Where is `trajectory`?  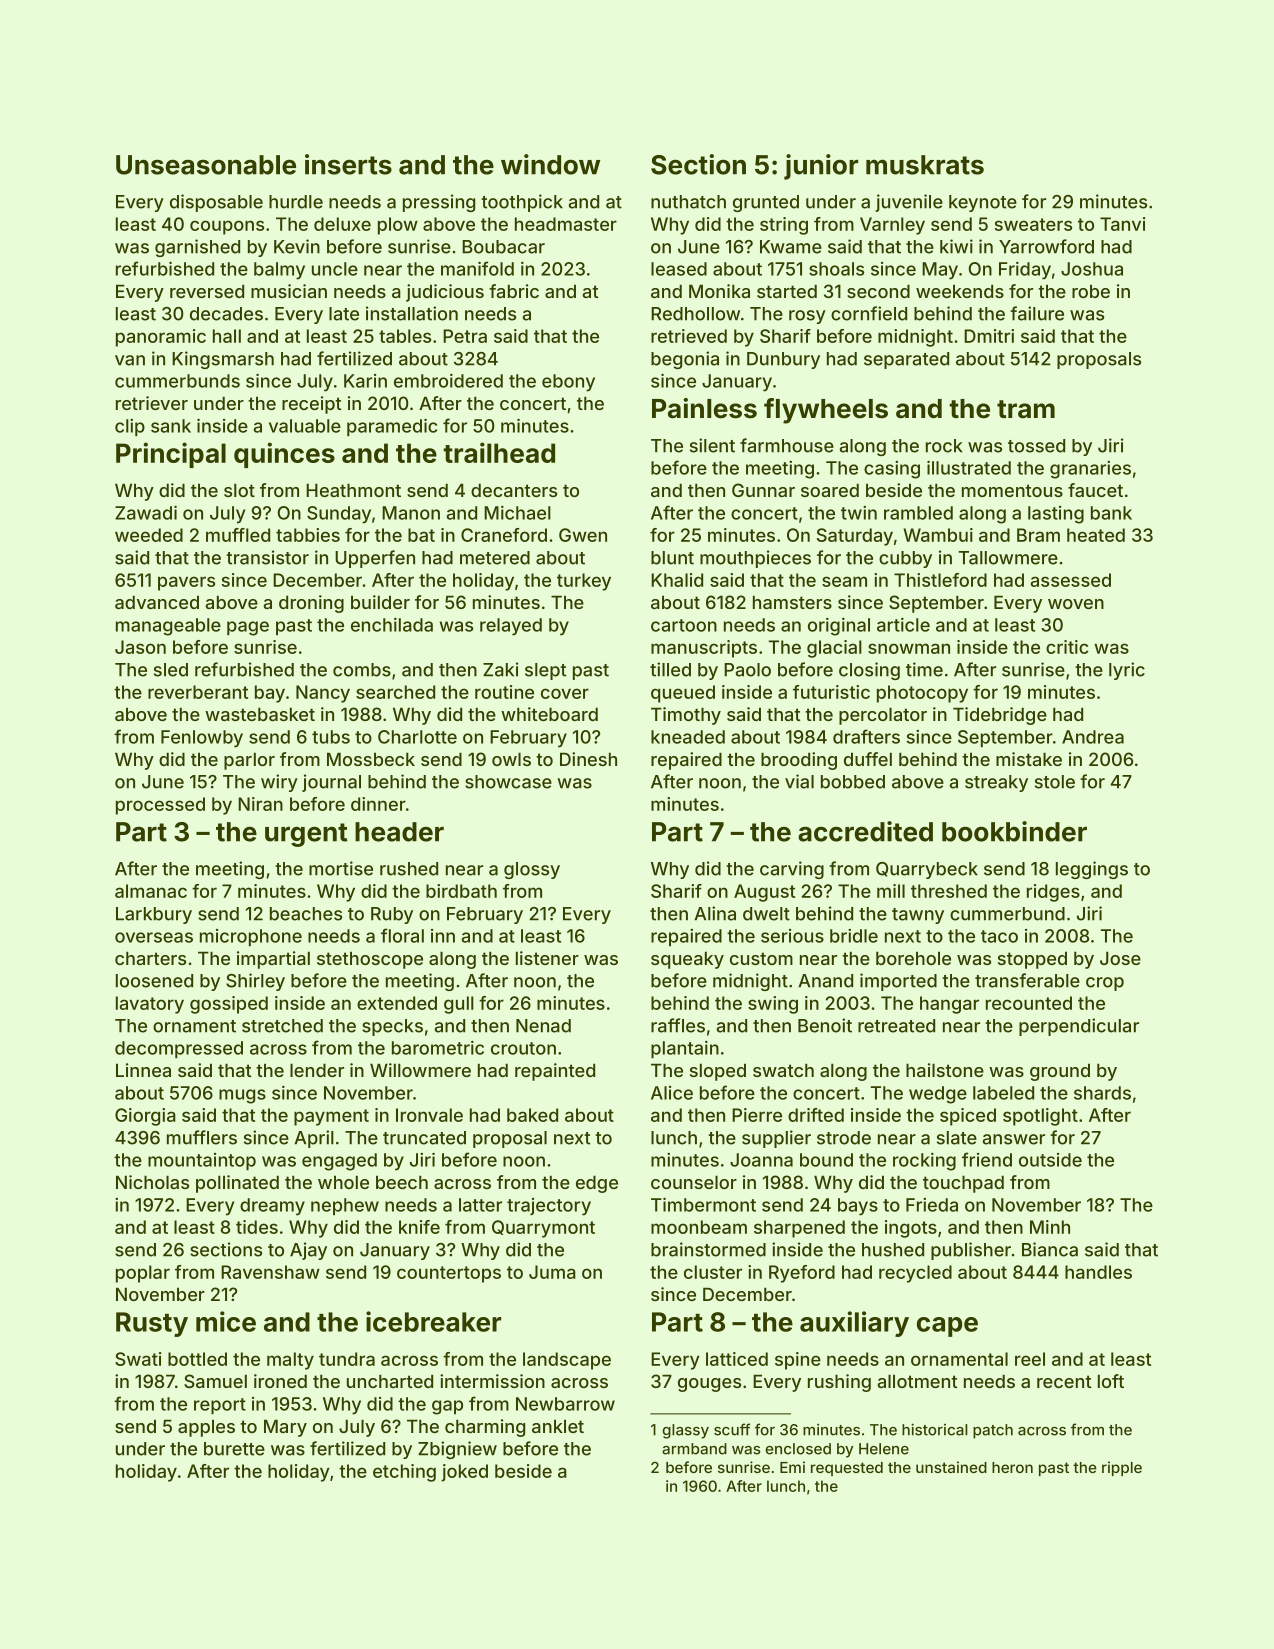
trajectory is located at coordinates (549, 1207).
